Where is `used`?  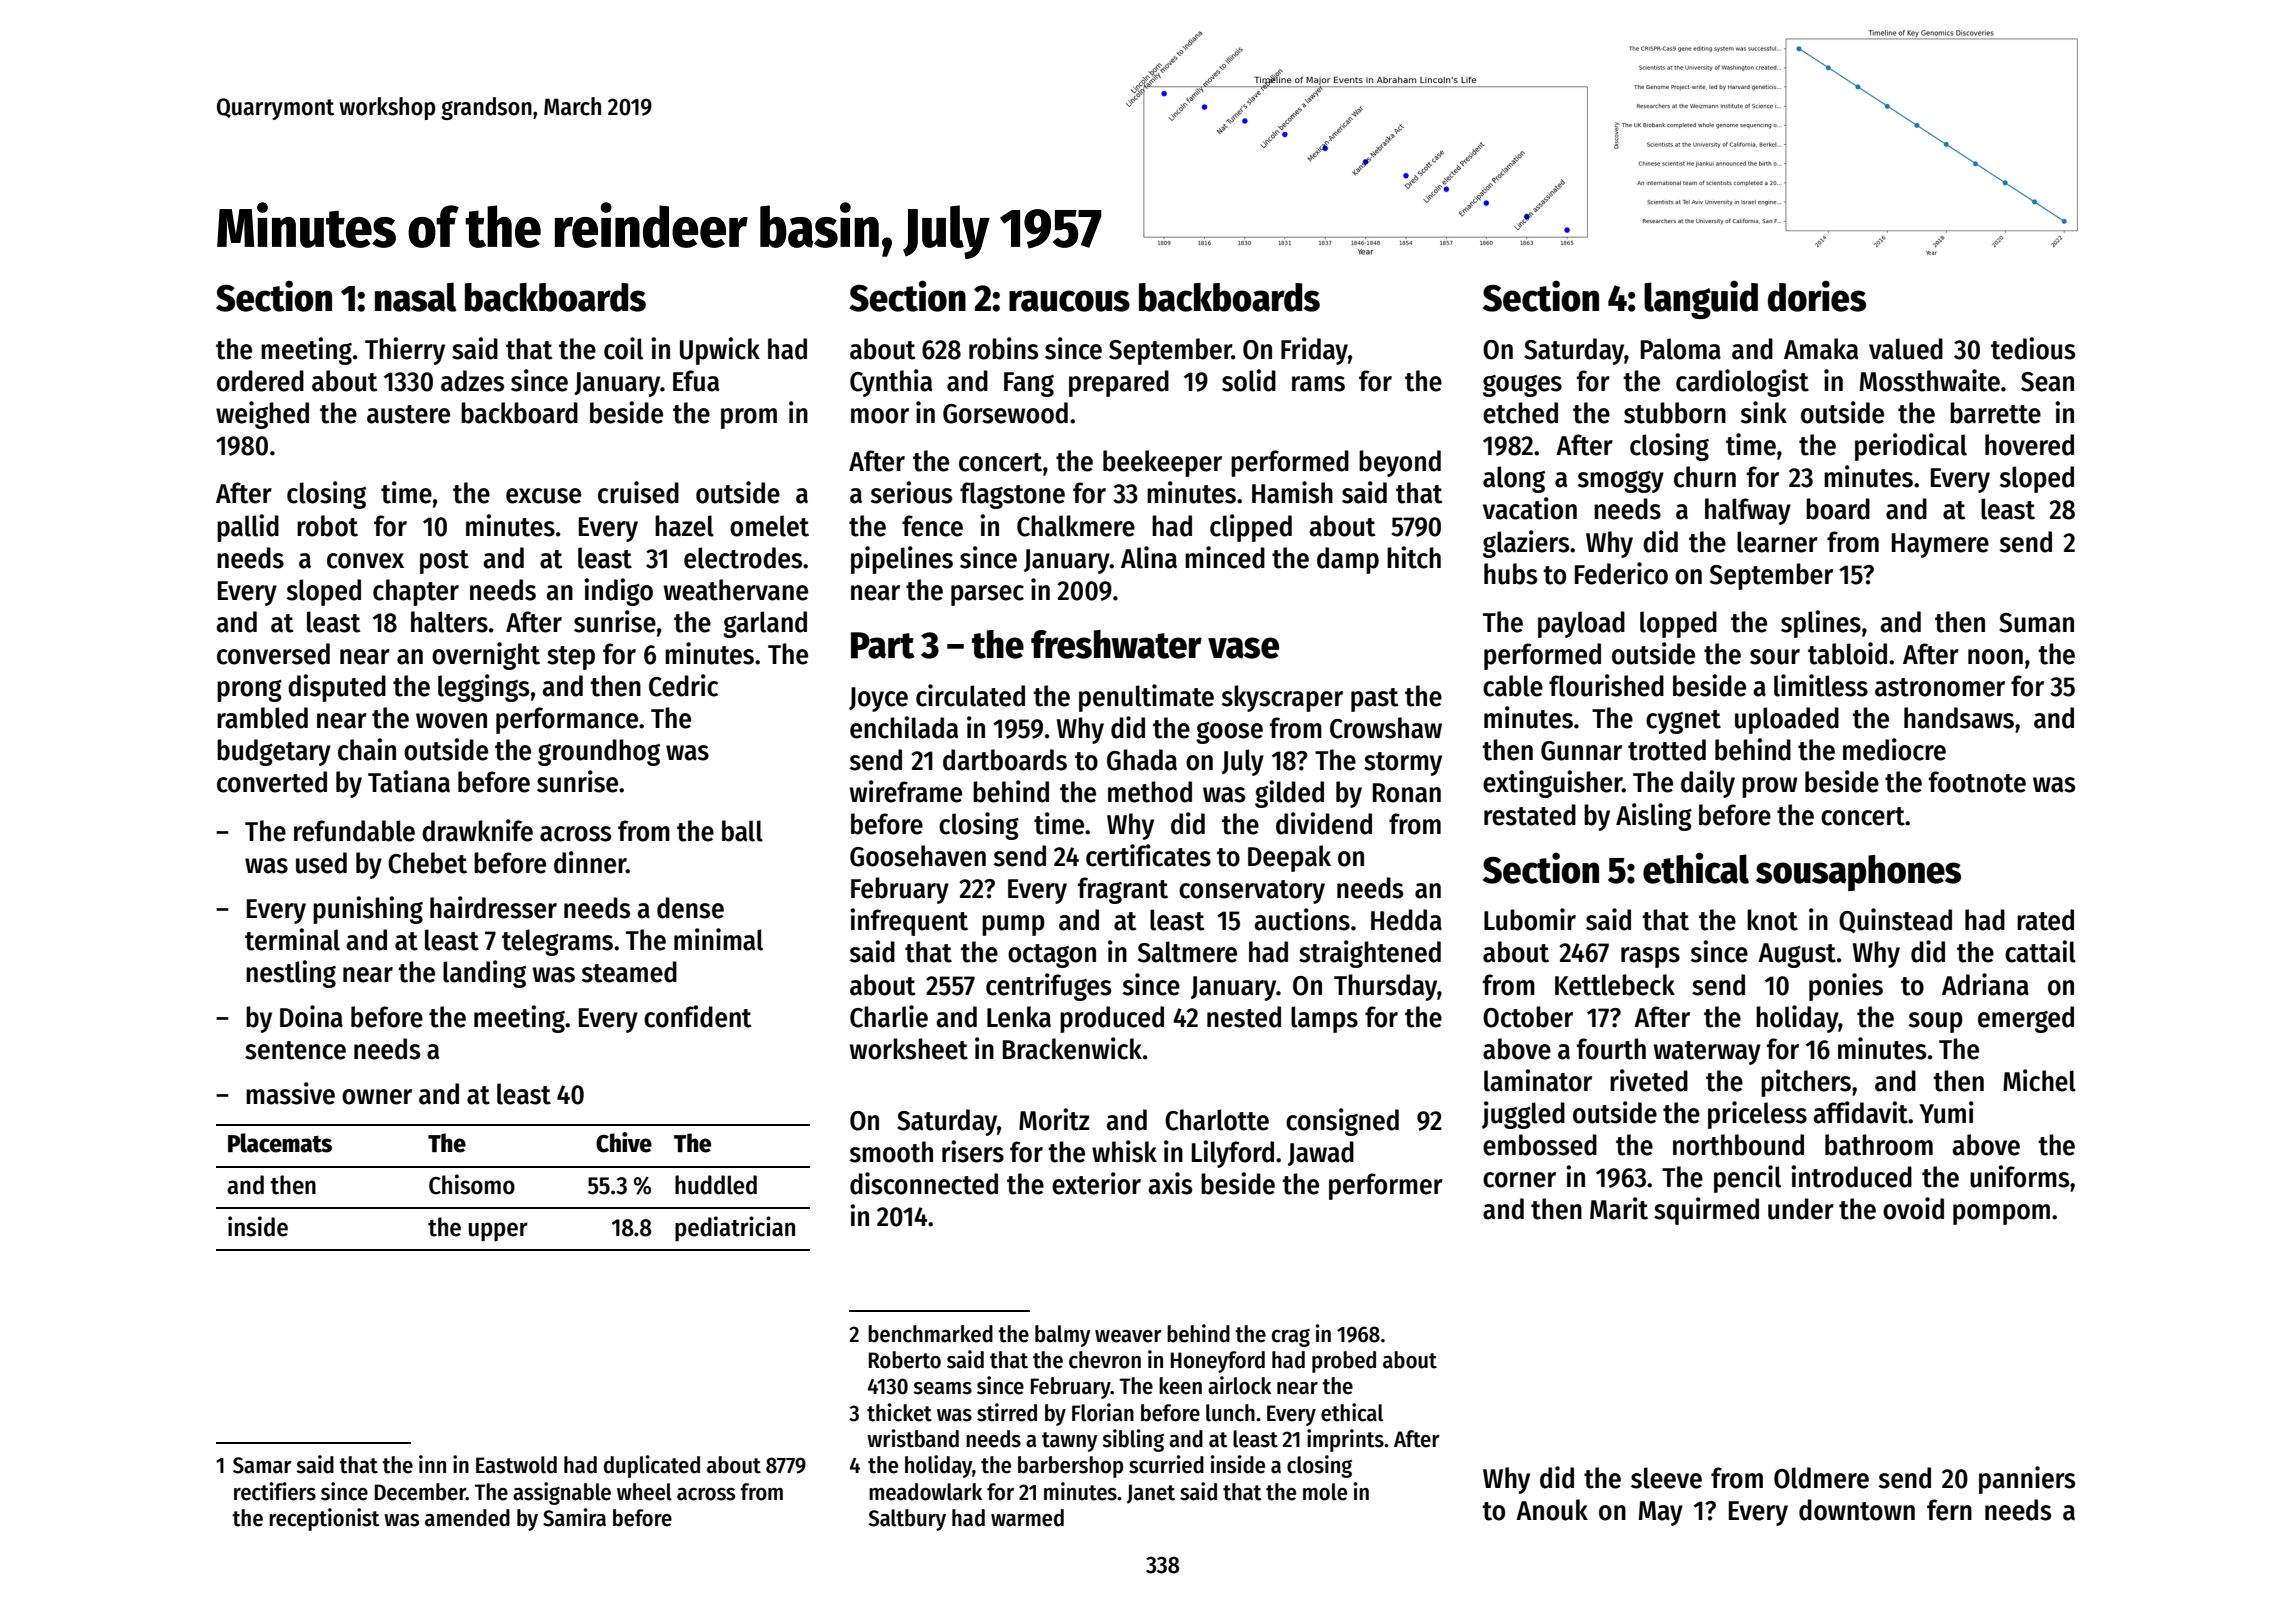
used is located at coordinates (321, 863).
